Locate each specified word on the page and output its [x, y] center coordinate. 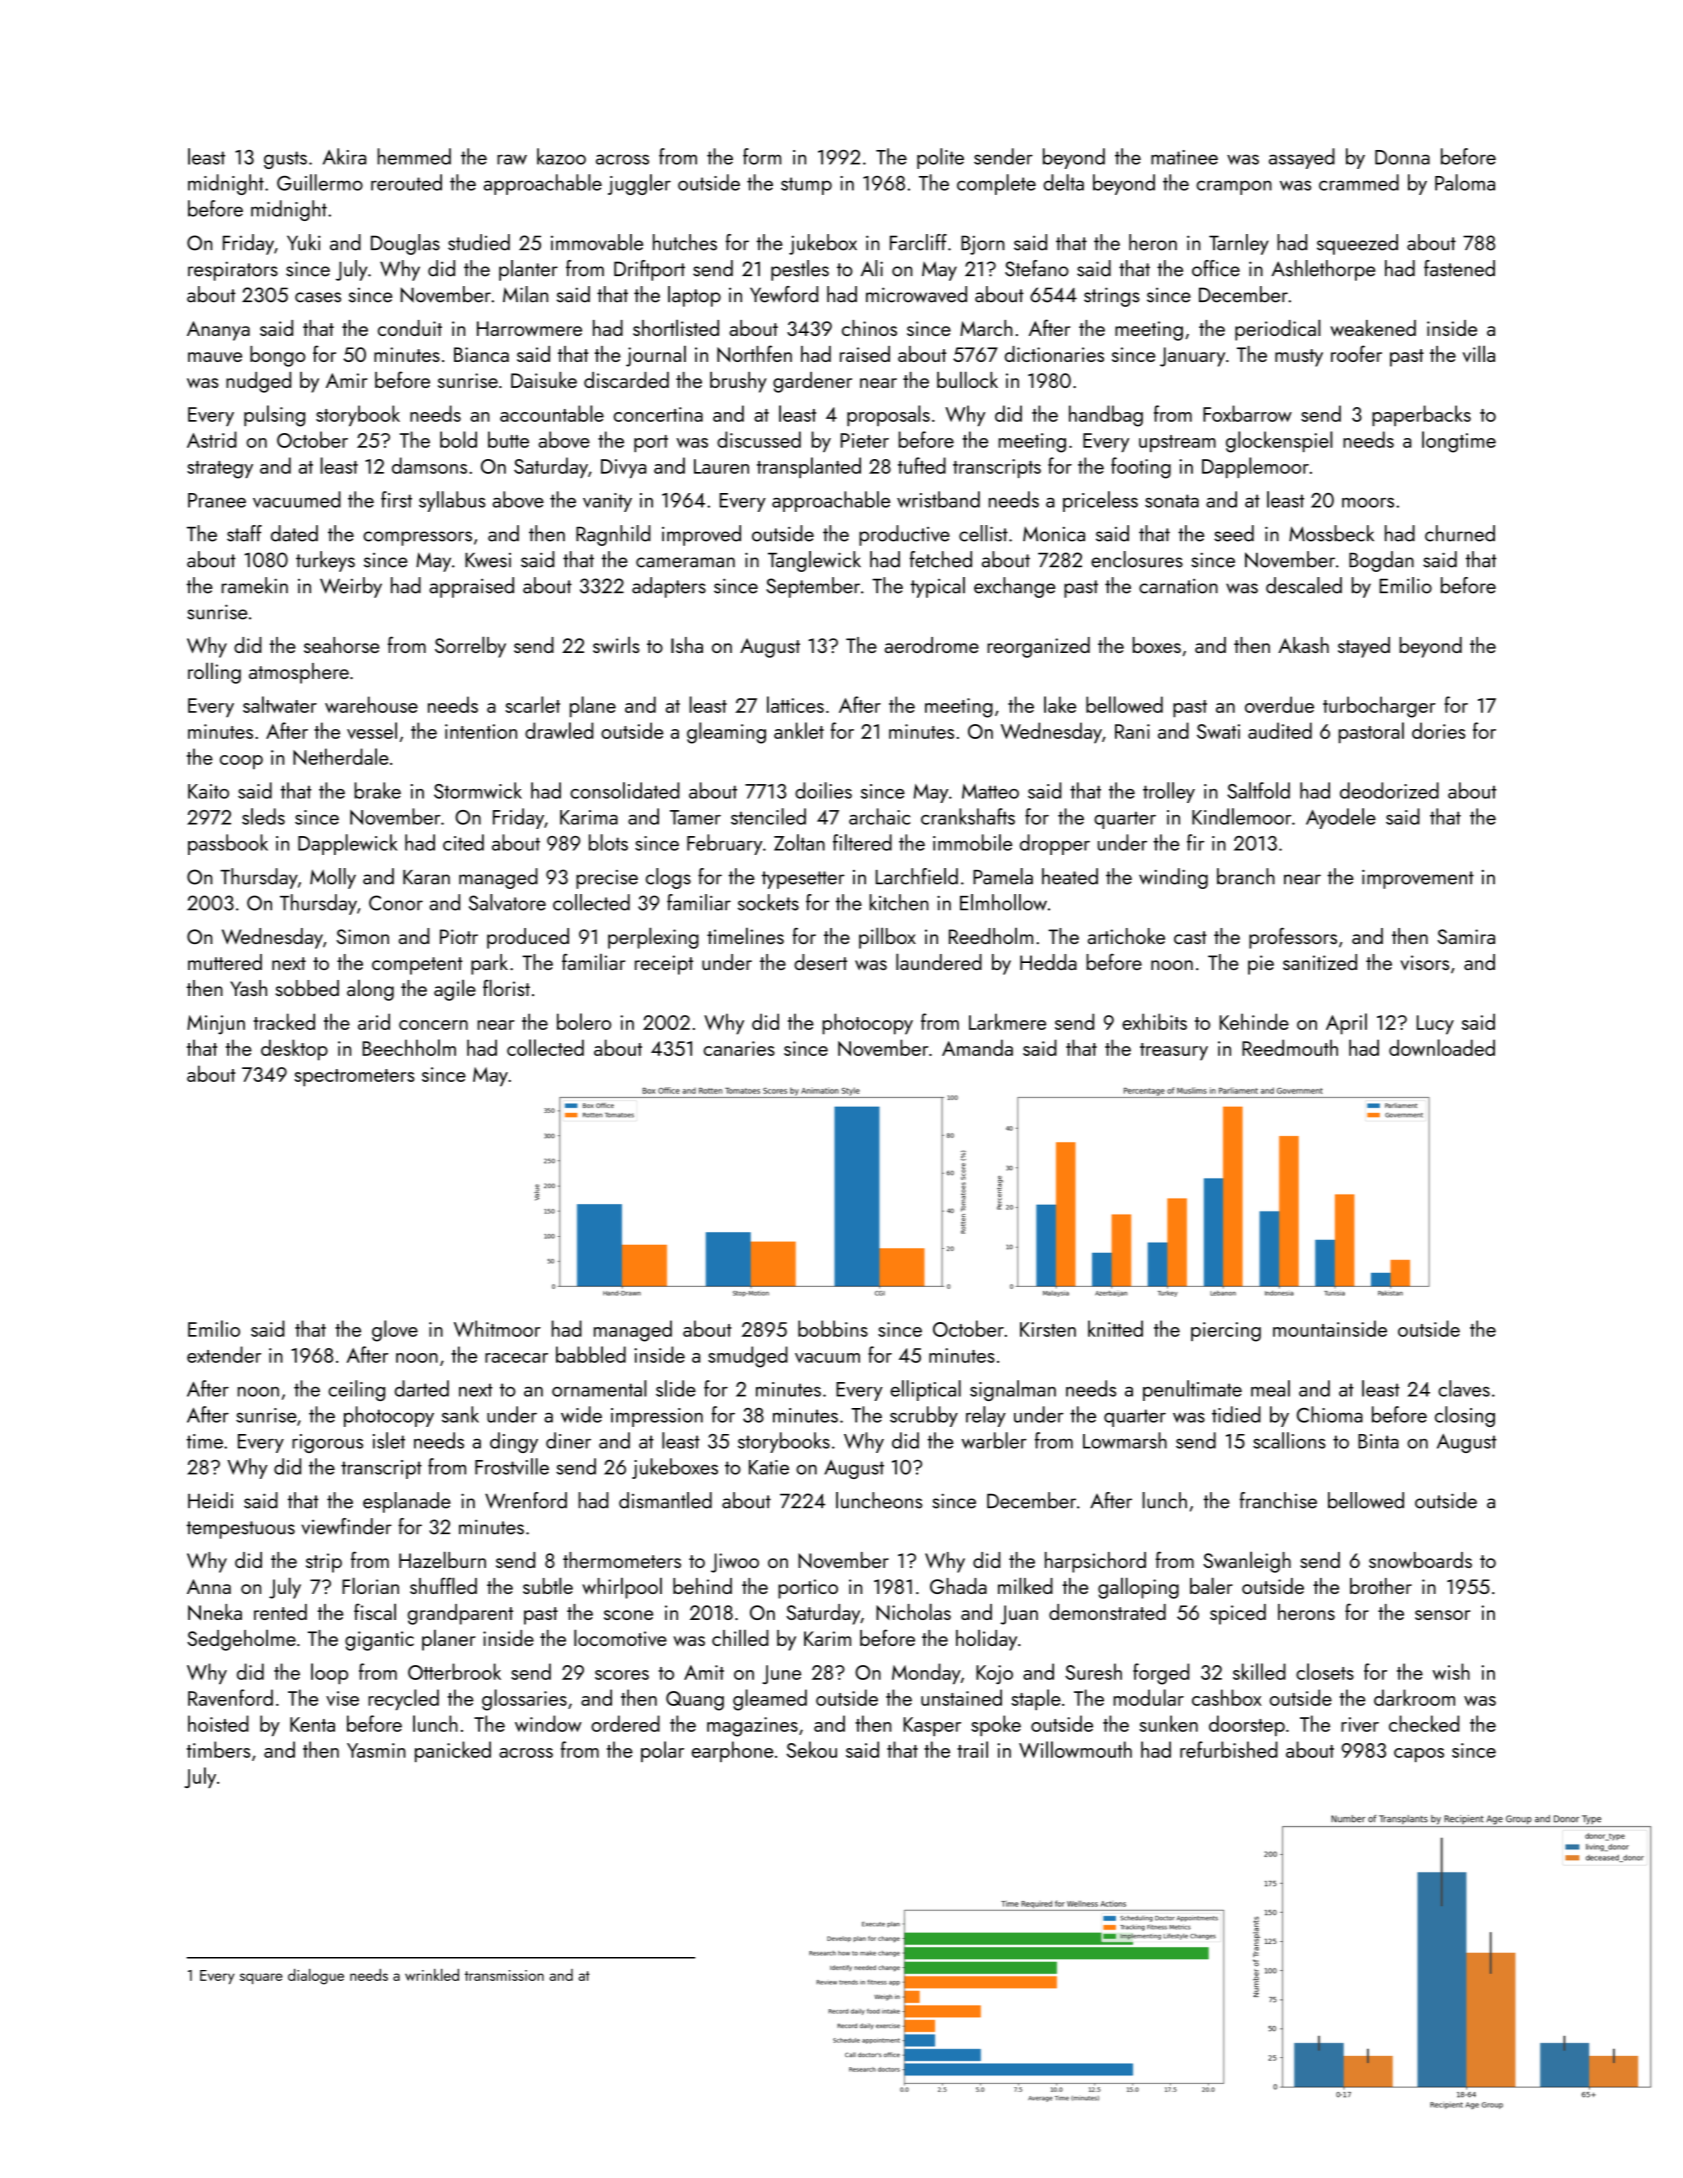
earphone [732, 1751]
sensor [1442, 1615]
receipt [664, 965]
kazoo [561, 156]
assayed [1302, 158]
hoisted [218, 1723]
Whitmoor [497, 1328]
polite [940, 158]
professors [1293, 938]
